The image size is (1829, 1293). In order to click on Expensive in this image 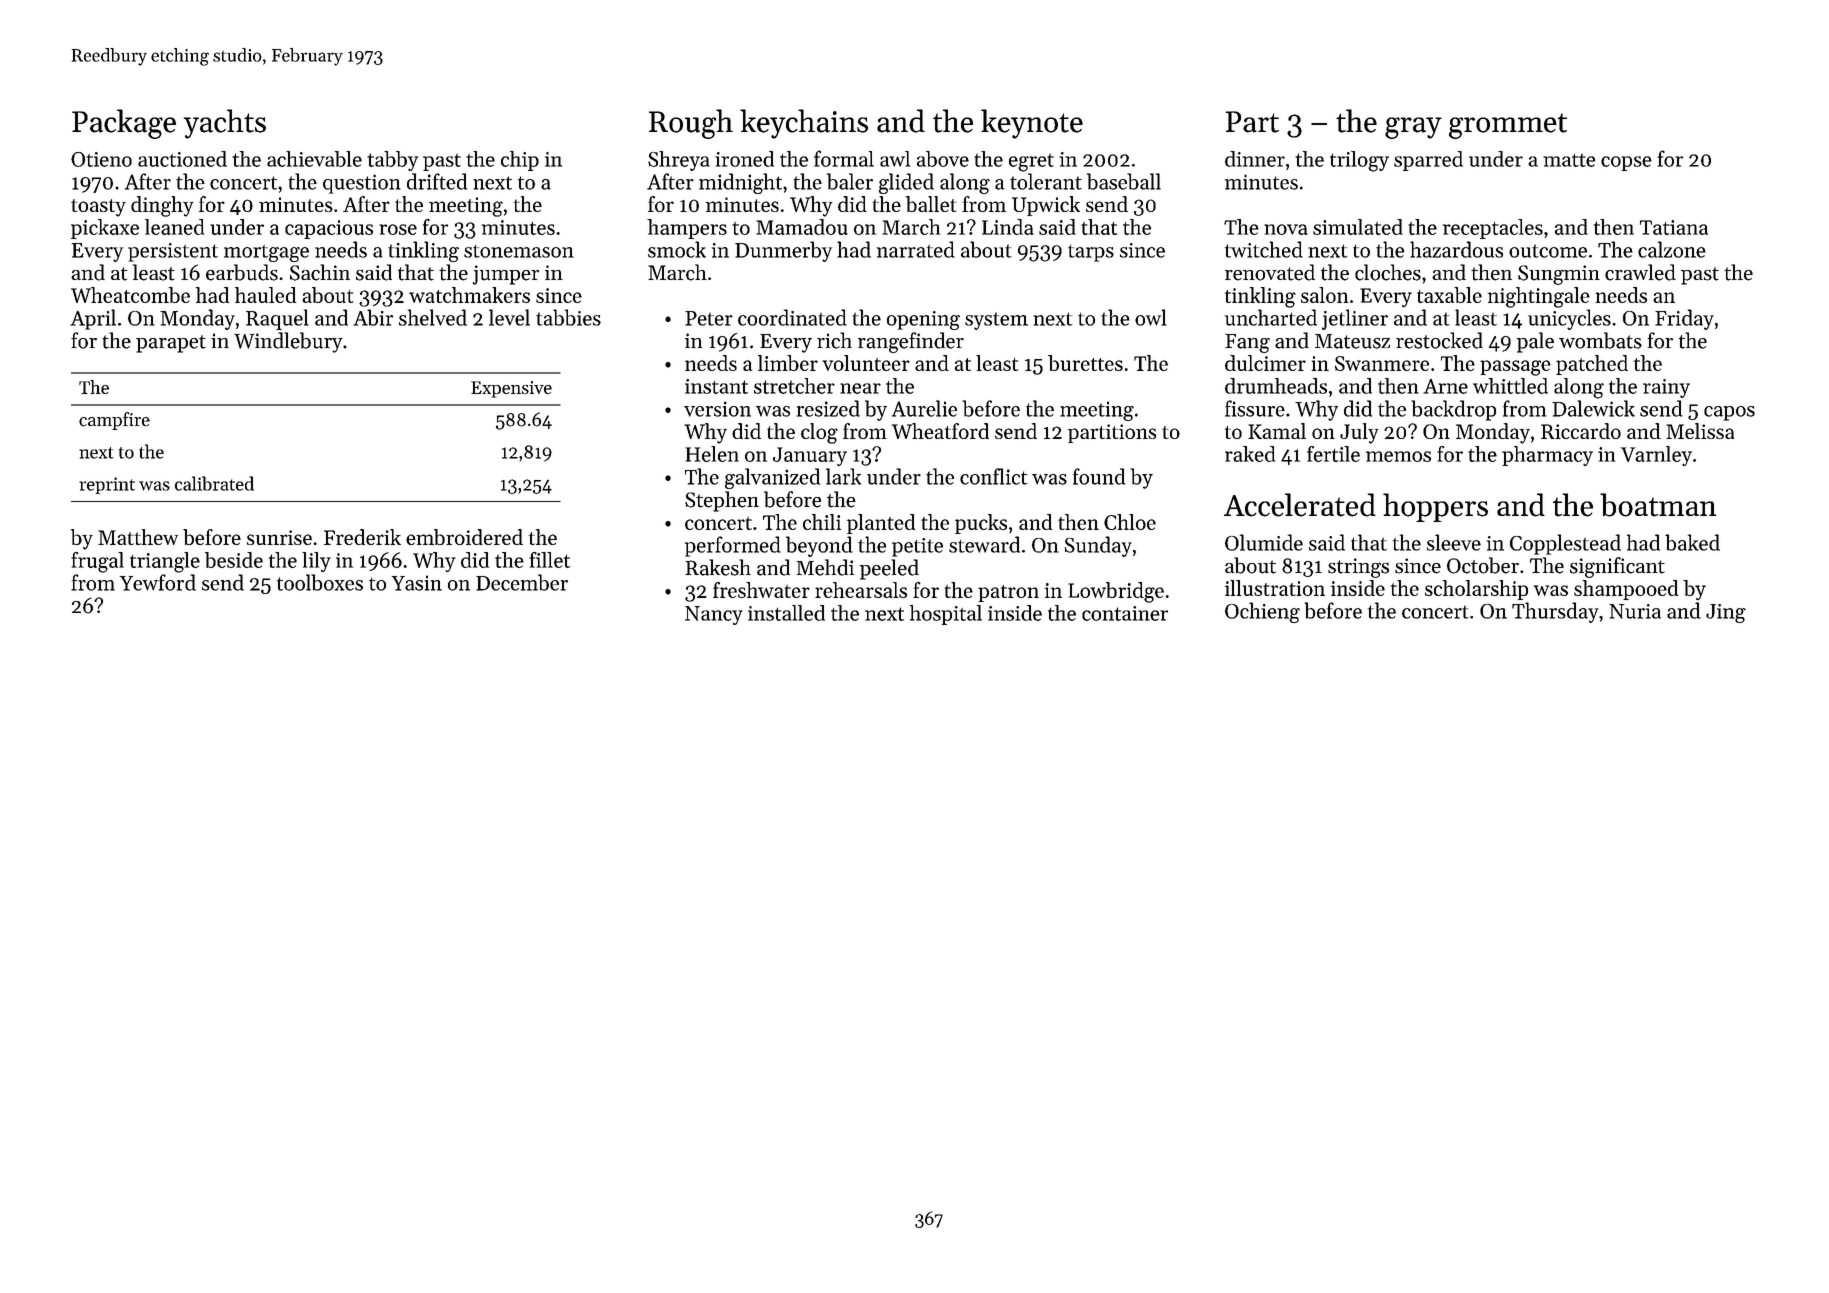, I will do `click(511, 389)`.
